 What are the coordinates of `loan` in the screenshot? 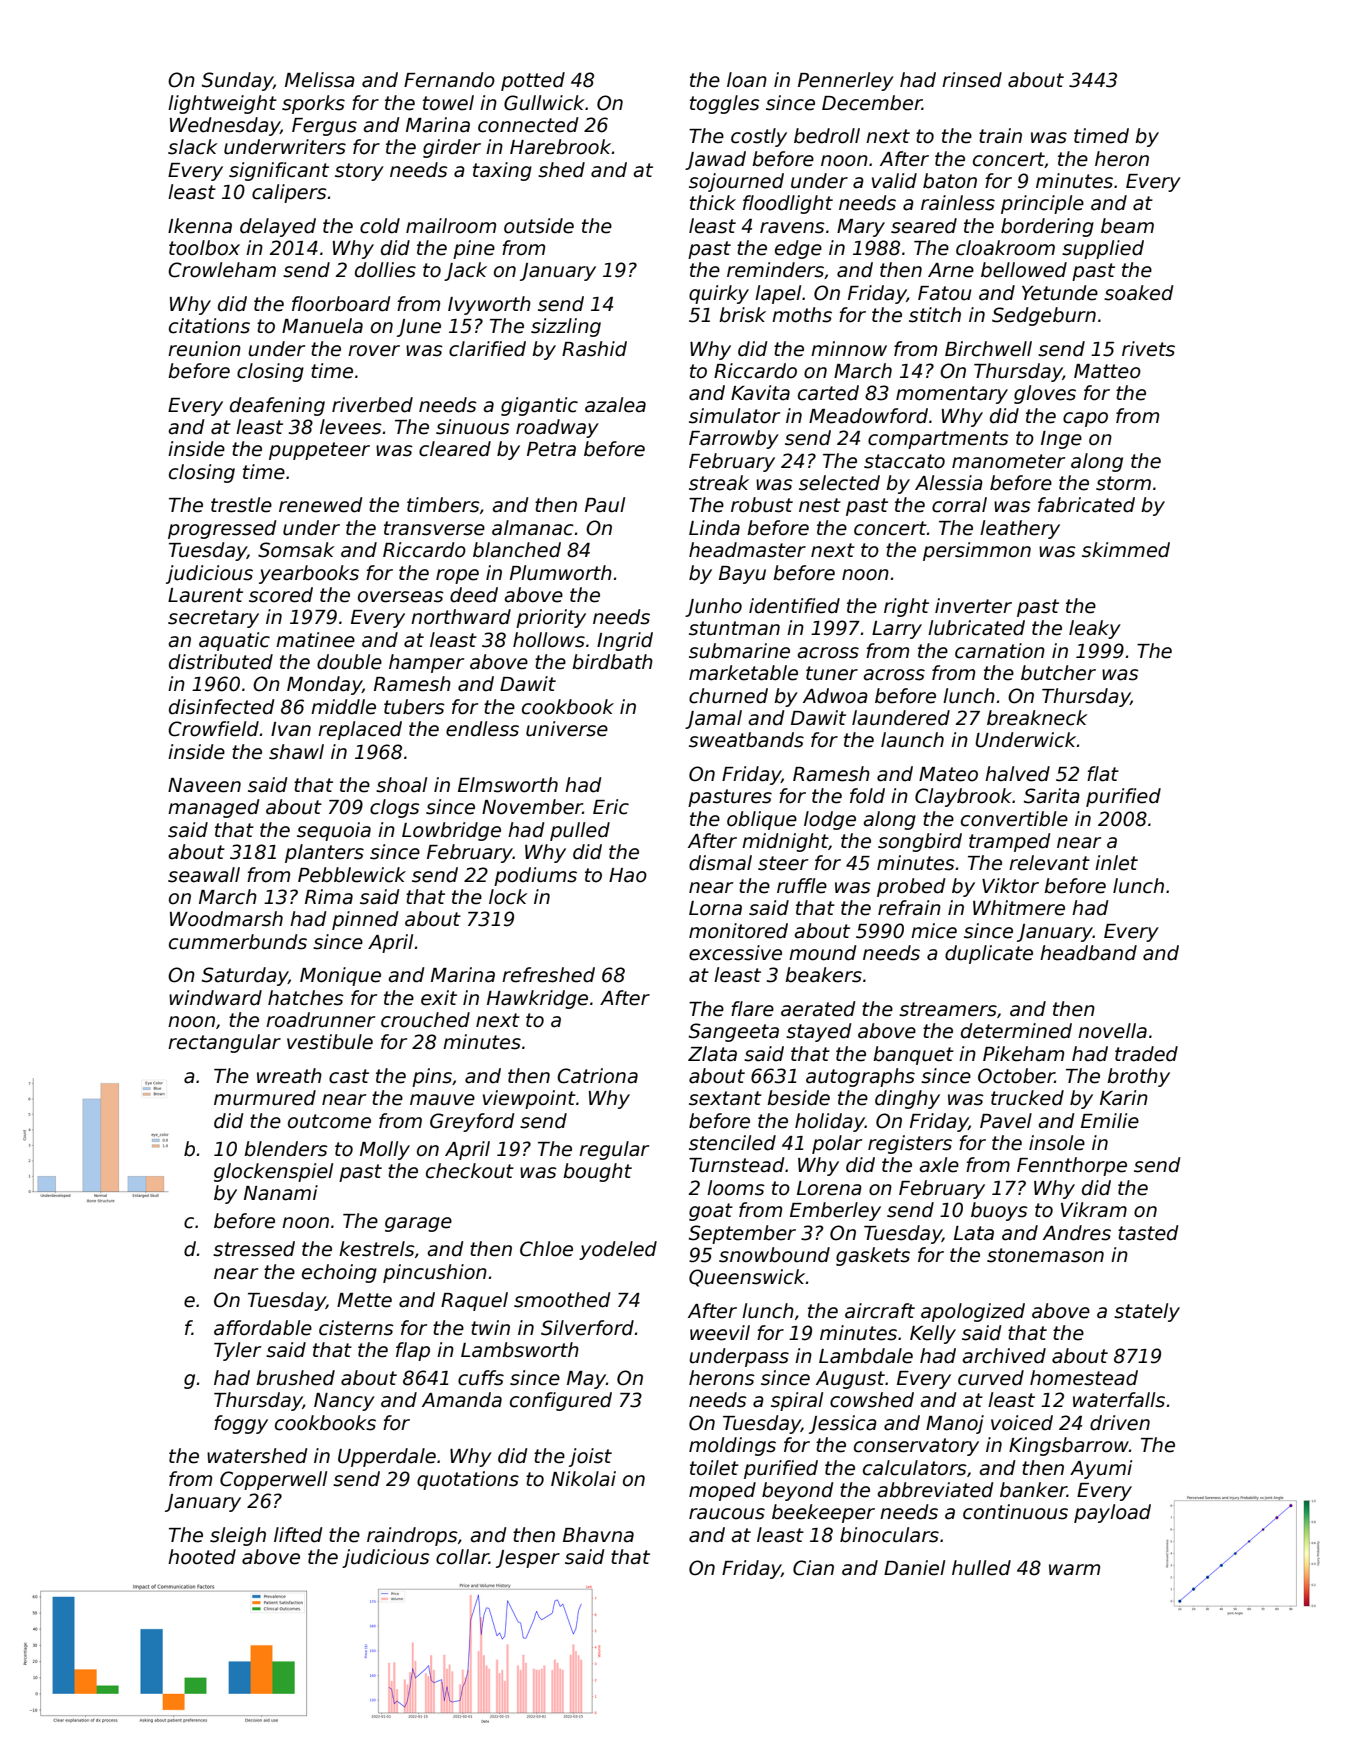 It's located at (747, 80).
